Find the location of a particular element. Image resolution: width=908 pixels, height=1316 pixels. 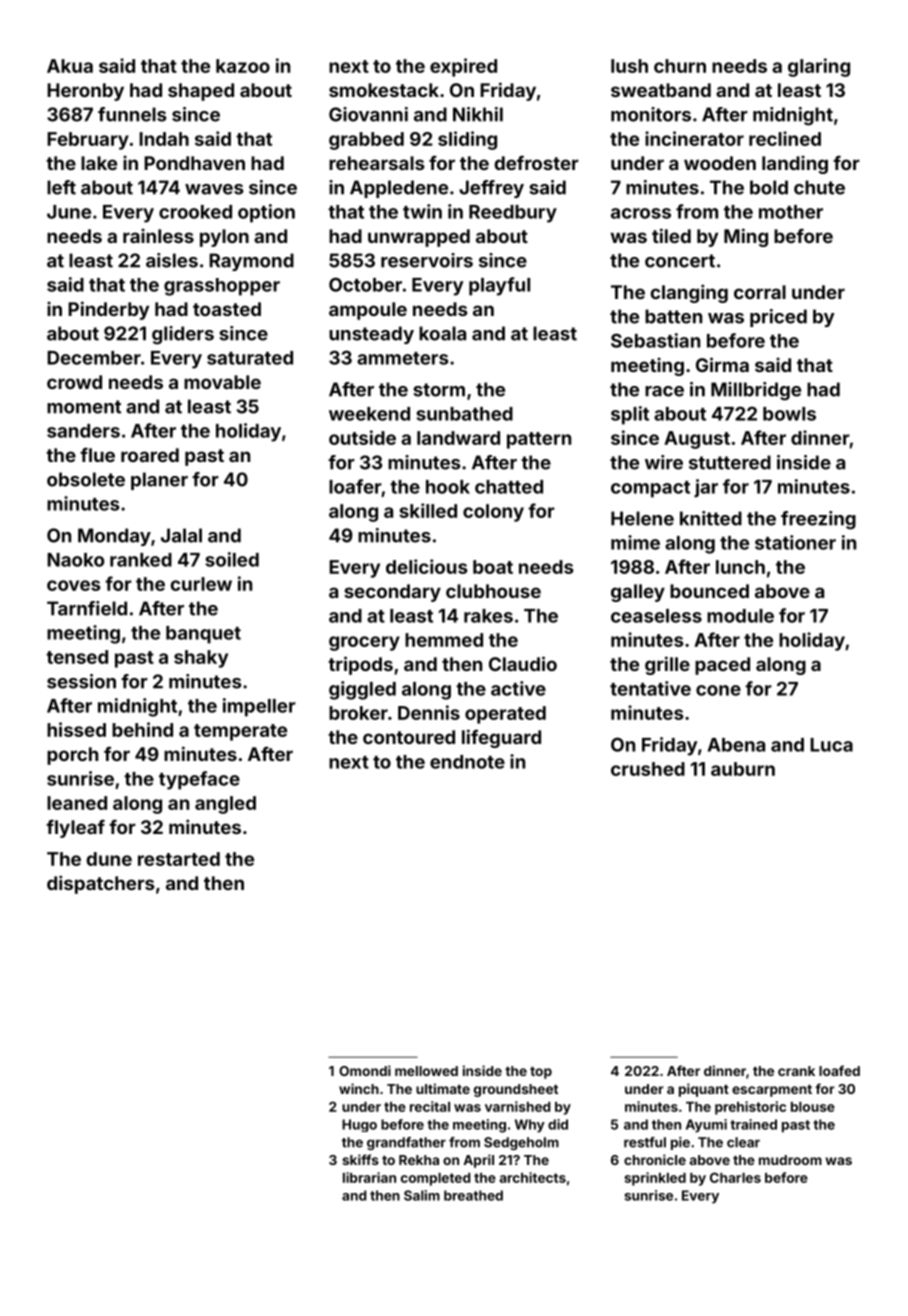

smokestack is located at coordinates (384, 90).
